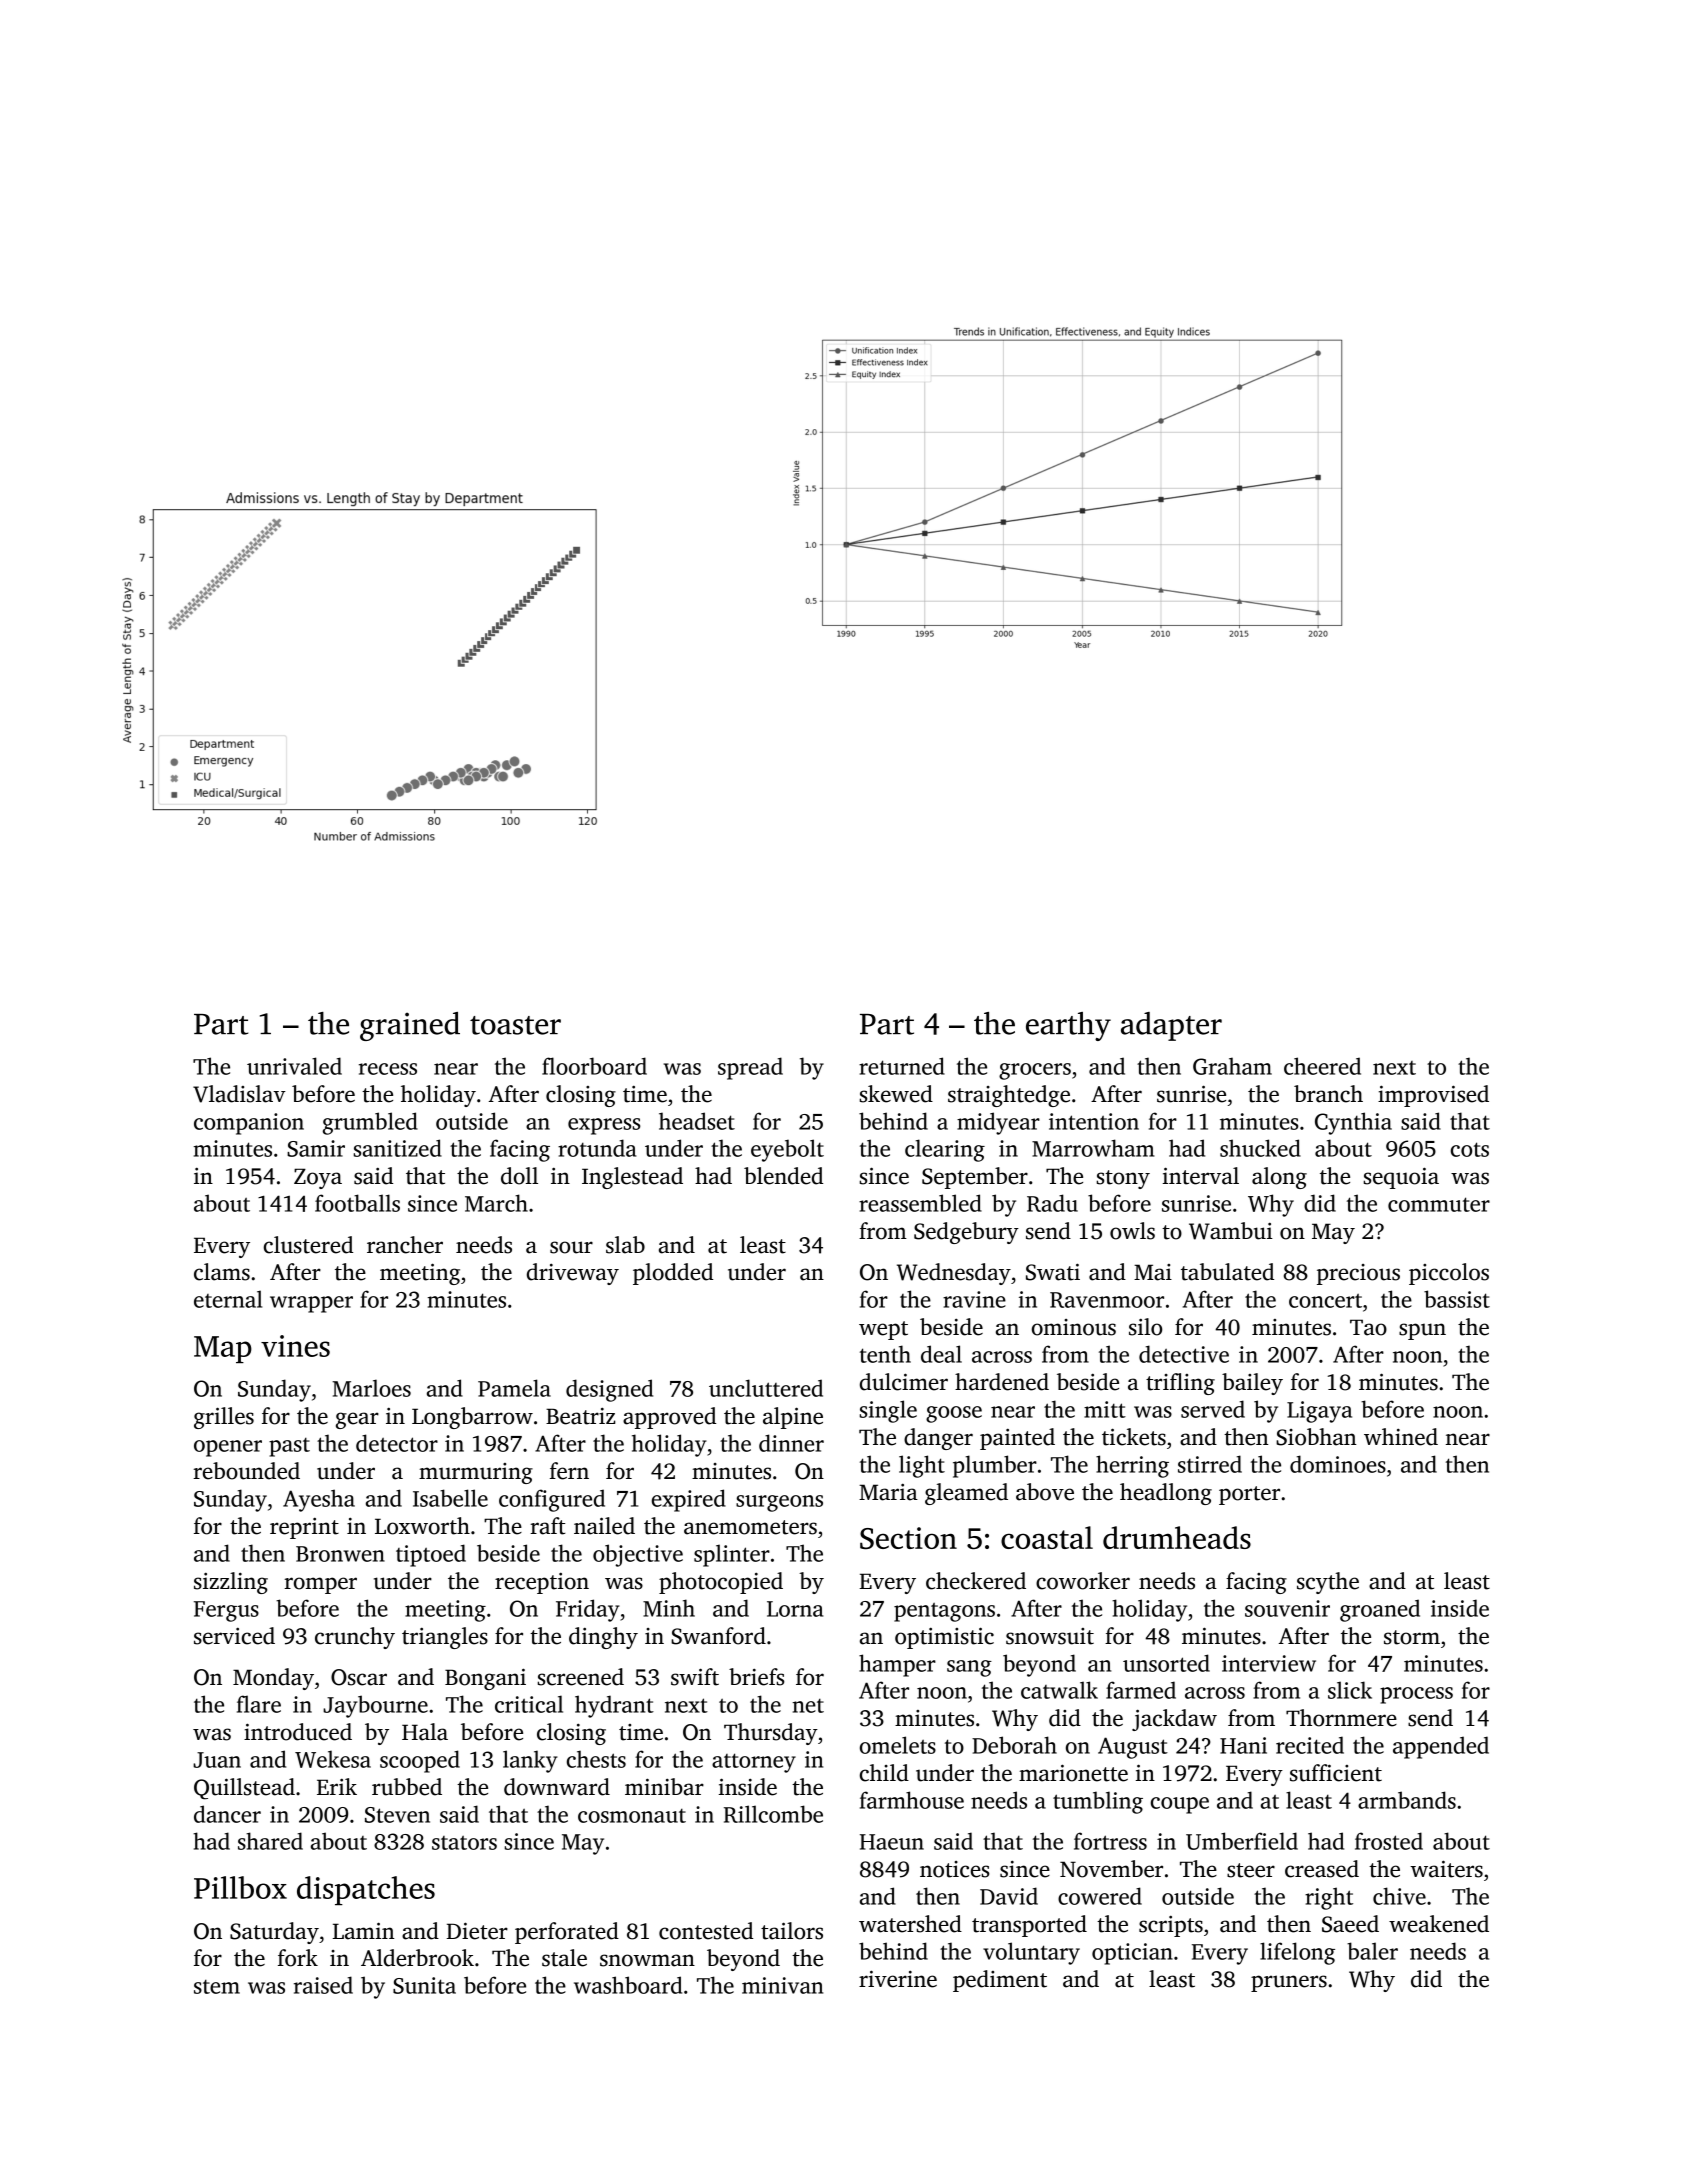  Describe the element at coordinates (892, 1842) in the image. I see `Haeun` at that location.
